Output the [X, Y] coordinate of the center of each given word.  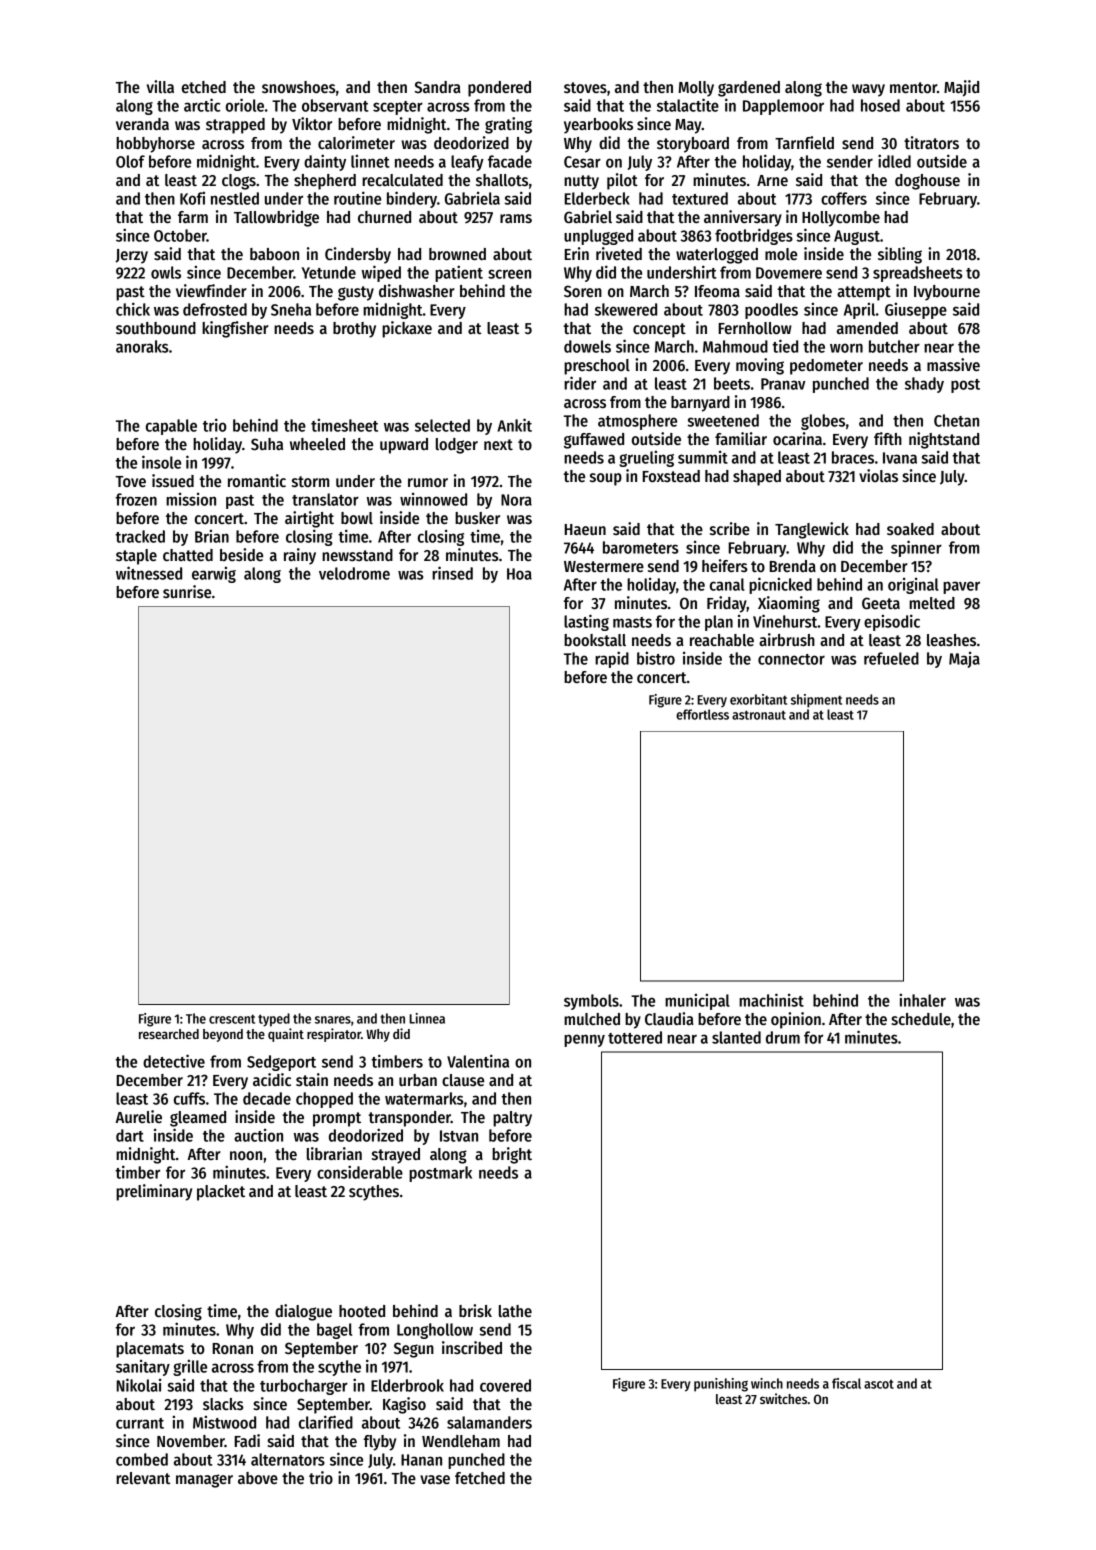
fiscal [846, 1383]
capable [171, 427]
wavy [868, 90]
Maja [964, 660]
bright [512, 1155]
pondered [499, 89]
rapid [612, 659]
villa [160, 86]
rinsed [452, 573]
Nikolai [139, 1385]
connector [791, 659]
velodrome [354, 573]
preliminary [154, 1192]
